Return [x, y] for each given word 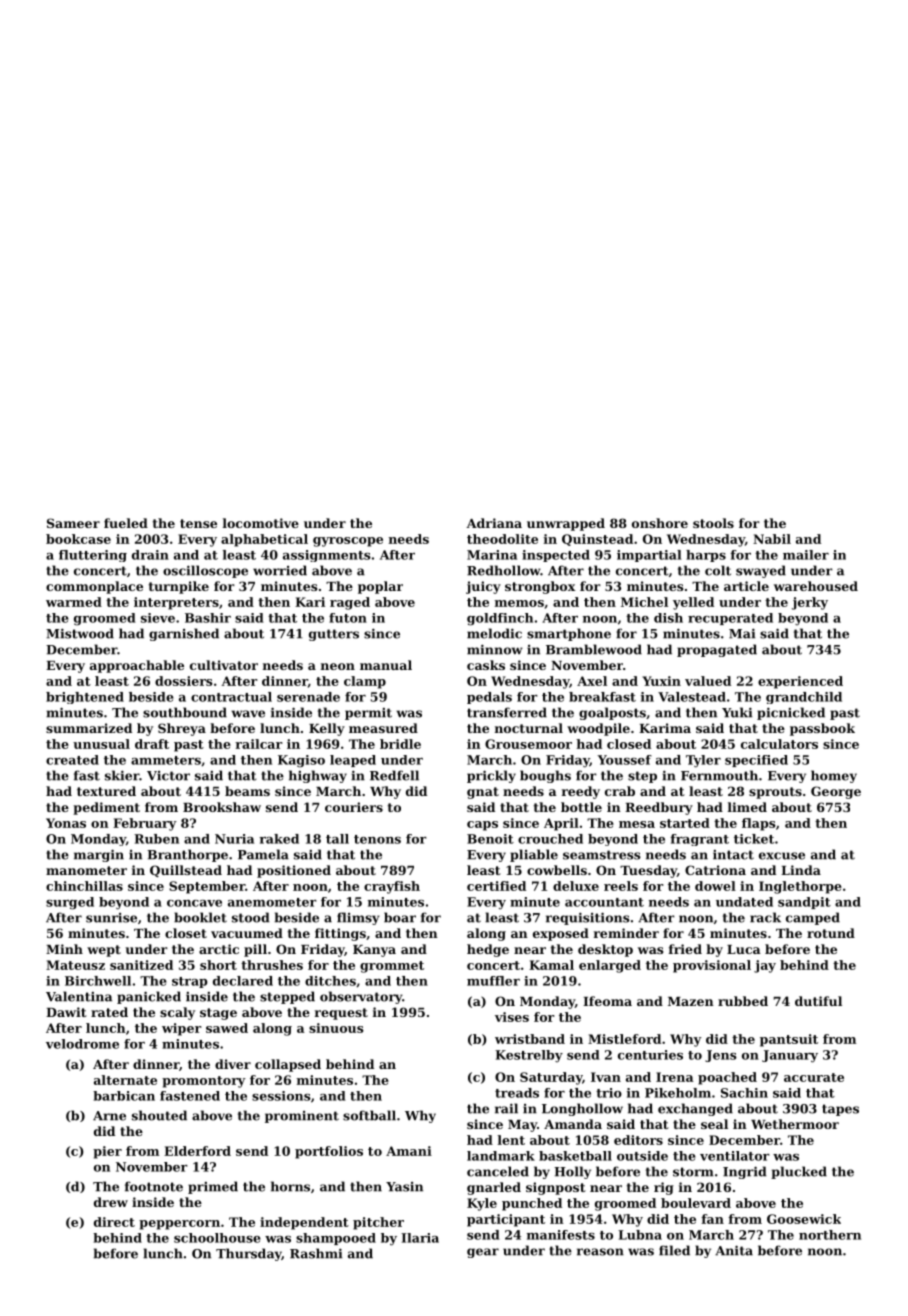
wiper [182, 1029]
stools [713, 523]
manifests [561, 1235]
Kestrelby [529, 1056]
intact [733, 855]
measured [383, 728]
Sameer [73, 523]
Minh [64, 949]
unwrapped [566, 524]
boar [400, 917]
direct [114, 1222]
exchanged [695, 1109]
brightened [85, 698]
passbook [822, 729]
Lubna [640, 1235]
